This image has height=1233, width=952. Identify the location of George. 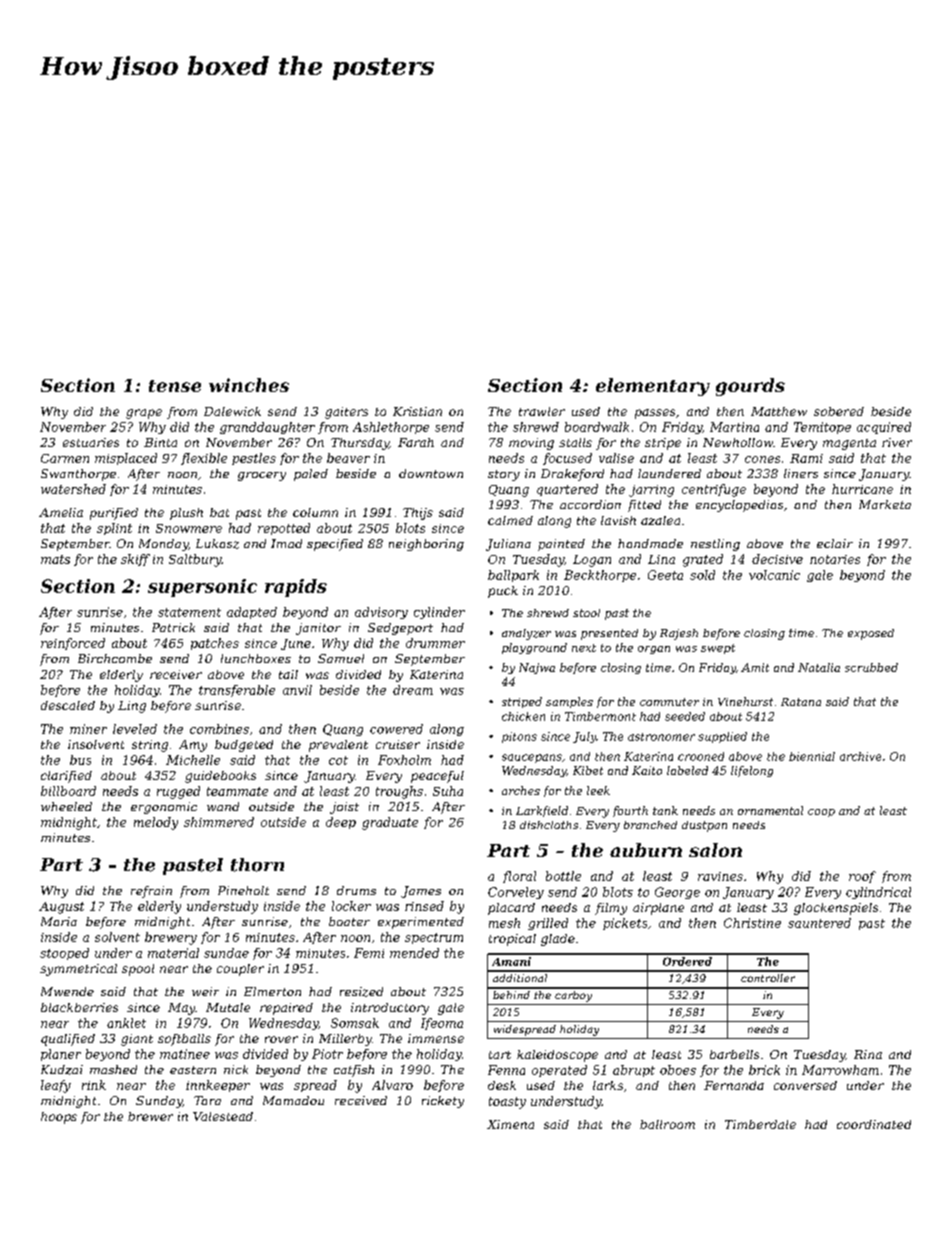
(677, 893).
